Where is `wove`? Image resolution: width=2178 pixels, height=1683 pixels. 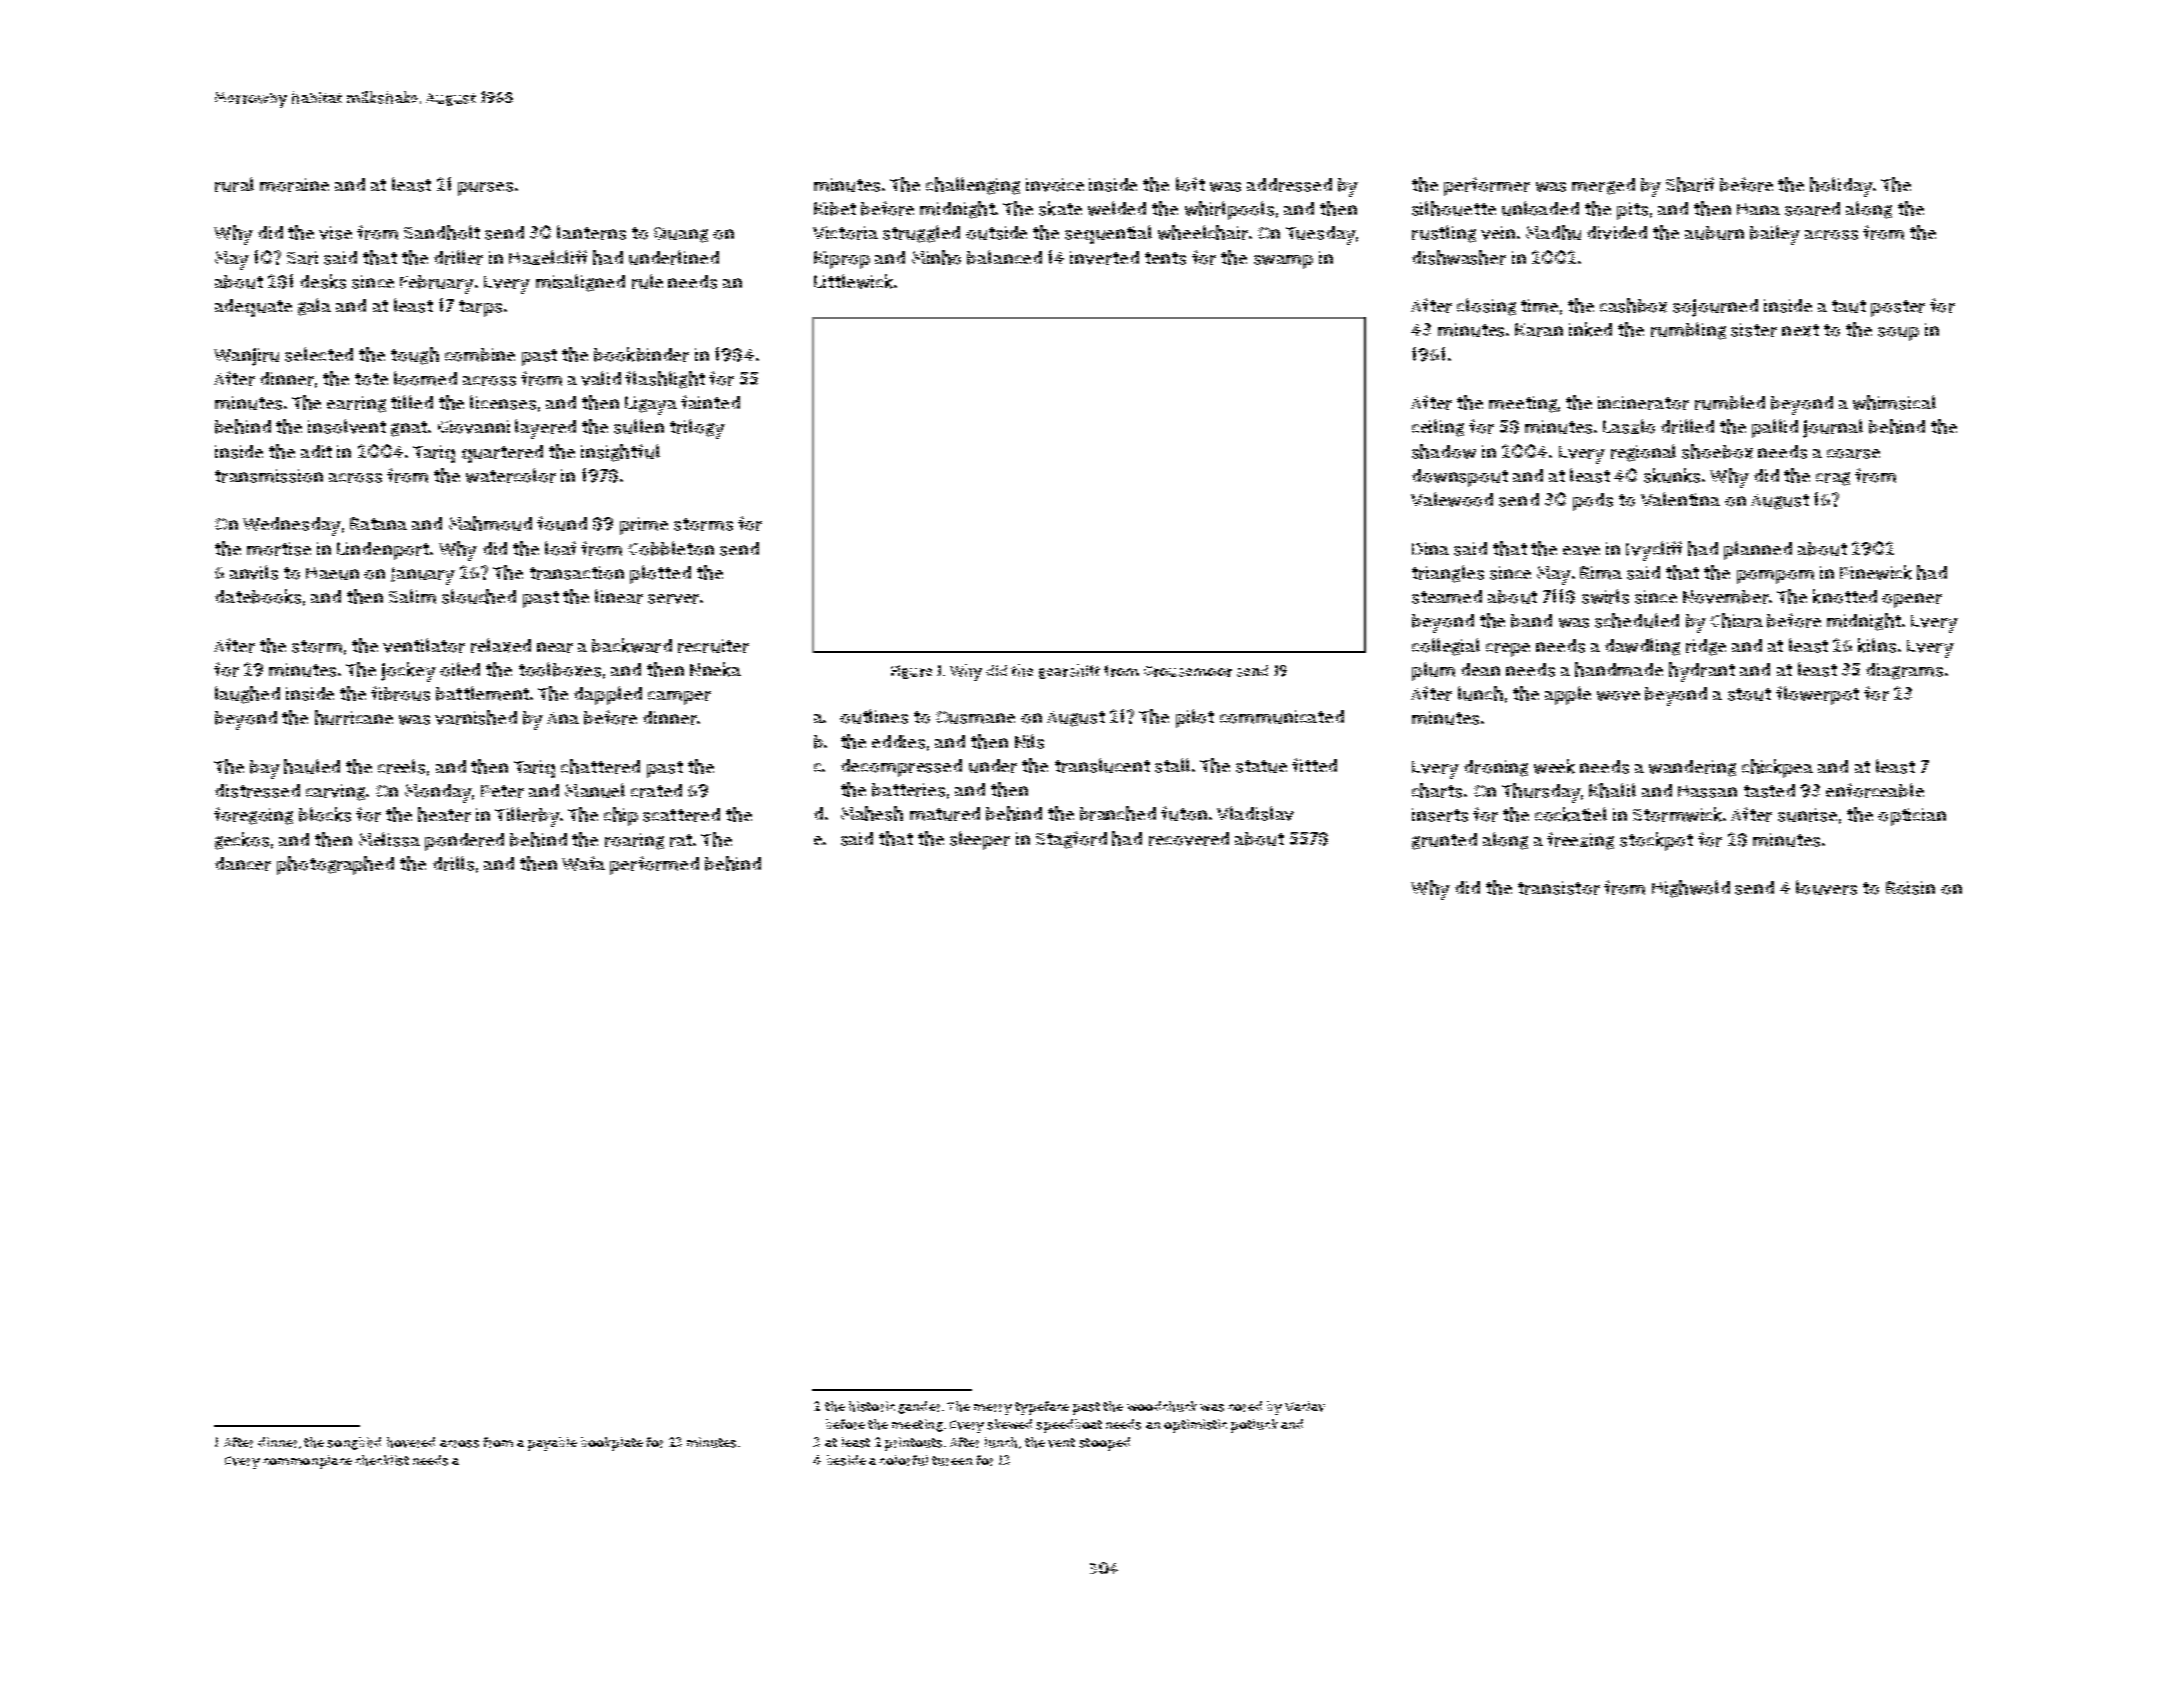 wove is located at coordinates (1618, 696).
